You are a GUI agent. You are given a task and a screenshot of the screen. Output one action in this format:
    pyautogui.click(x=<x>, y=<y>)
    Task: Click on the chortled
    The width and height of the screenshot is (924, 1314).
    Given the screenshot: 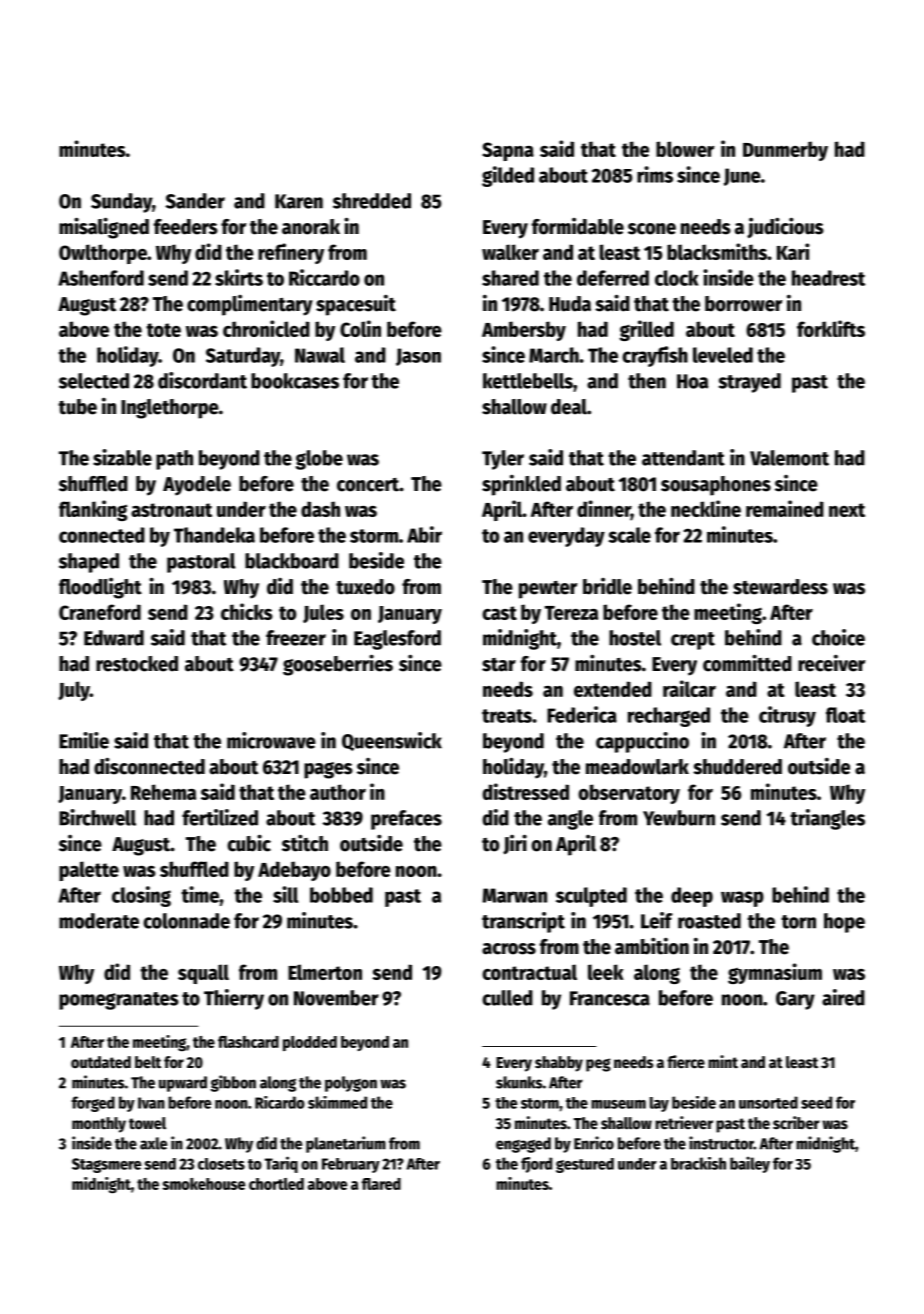 What is the action you would take?
    pyautogui.click(x=276, y=1184)
